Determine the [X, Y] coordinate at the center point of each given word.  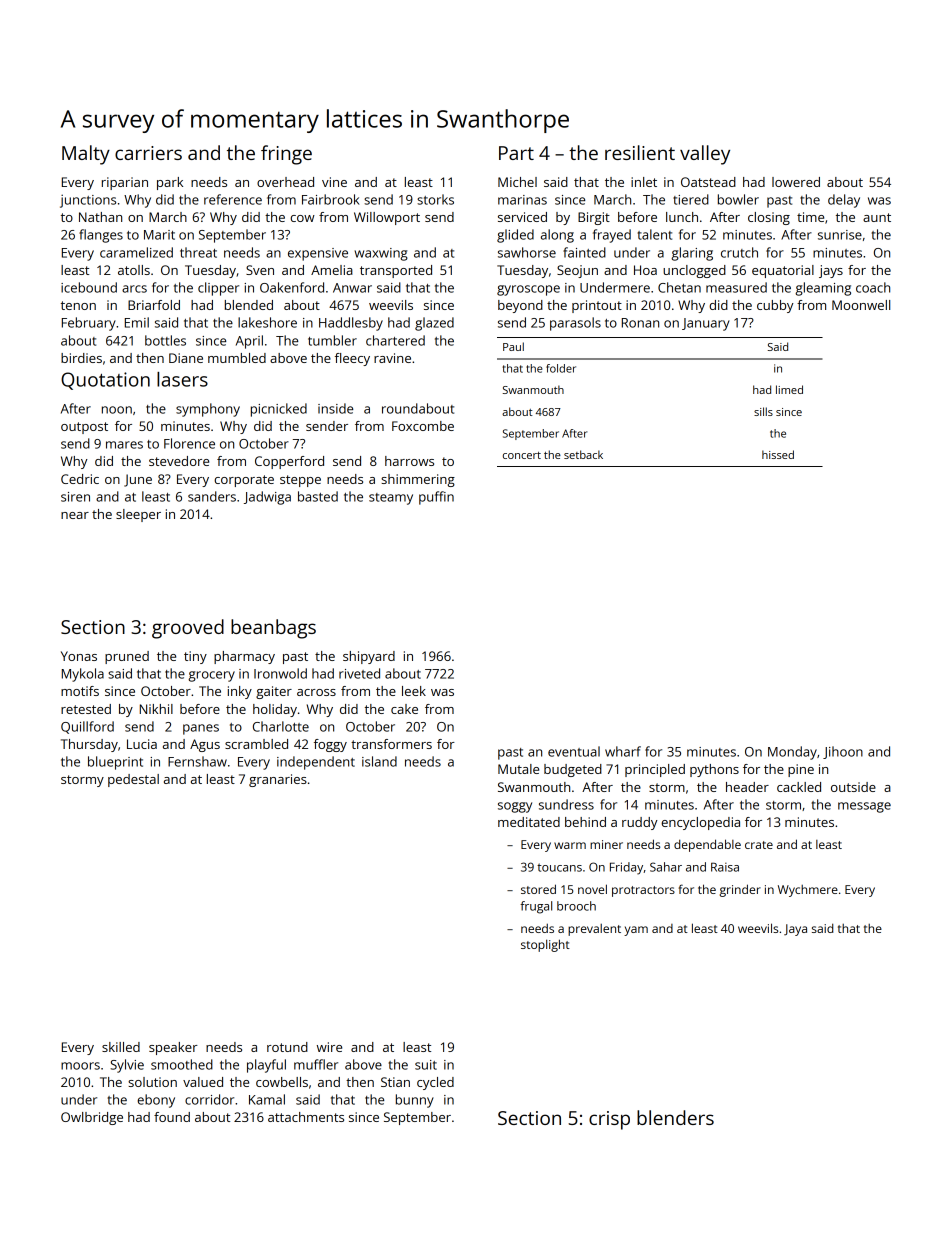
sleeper [138, 515]
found [172, 1117]
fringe [286, 155]
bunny [415, 1101]
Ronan [640, 323]
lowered [796, 182]
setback [583, 454]
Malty [86, 155]
